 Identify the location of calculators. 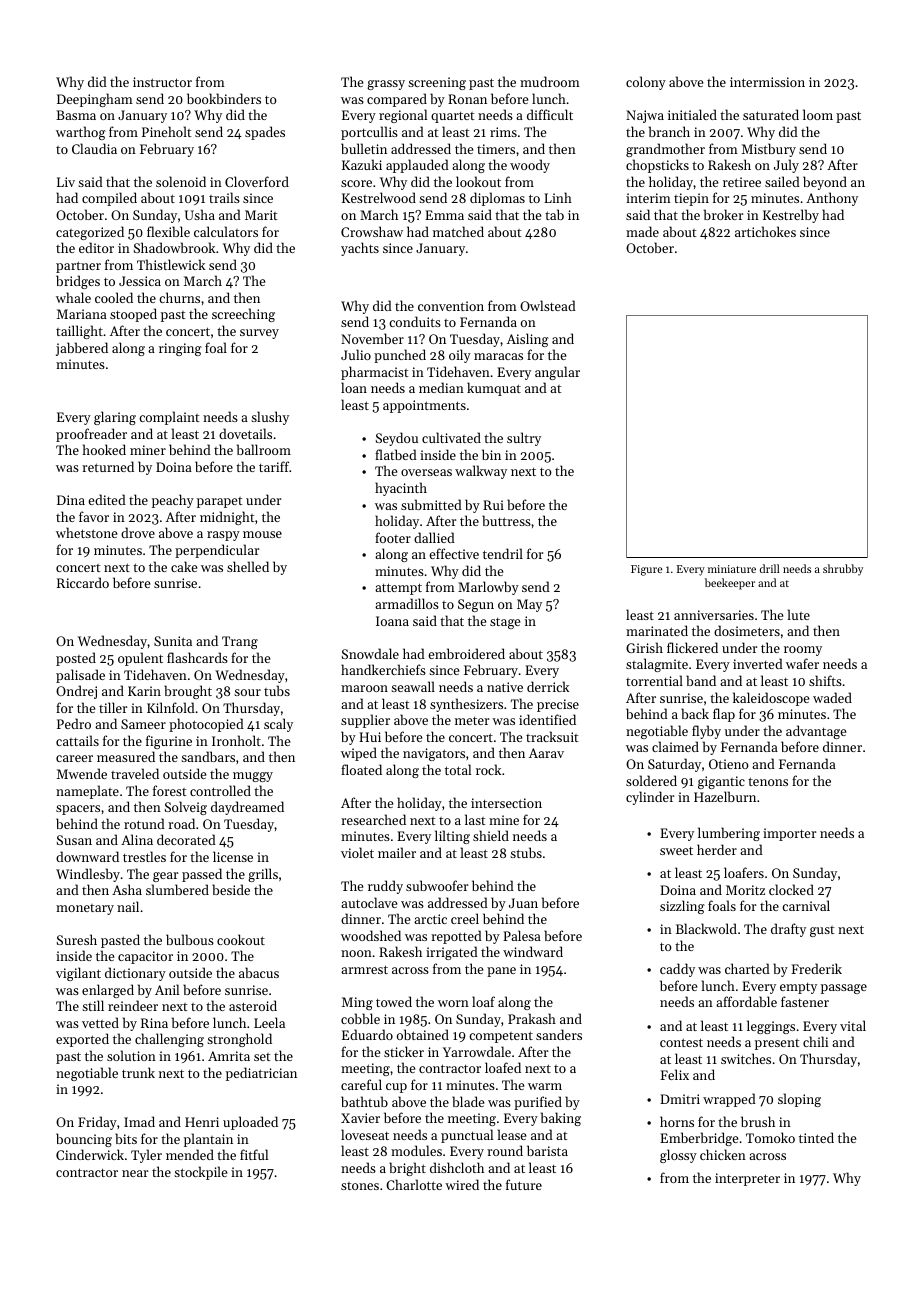
(226, 231).
